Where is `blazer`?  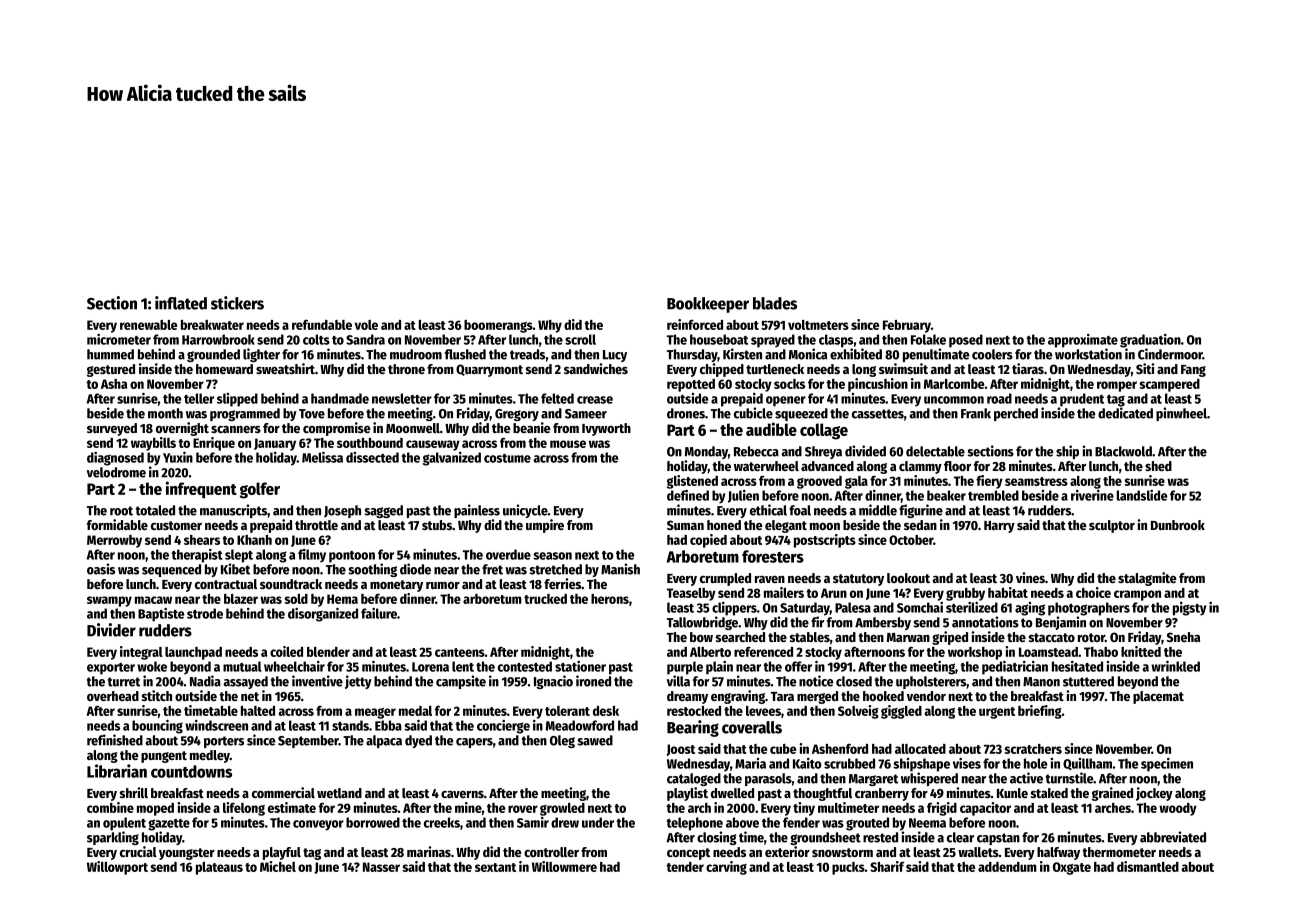
blazer is located at coordinates (241, 599).
